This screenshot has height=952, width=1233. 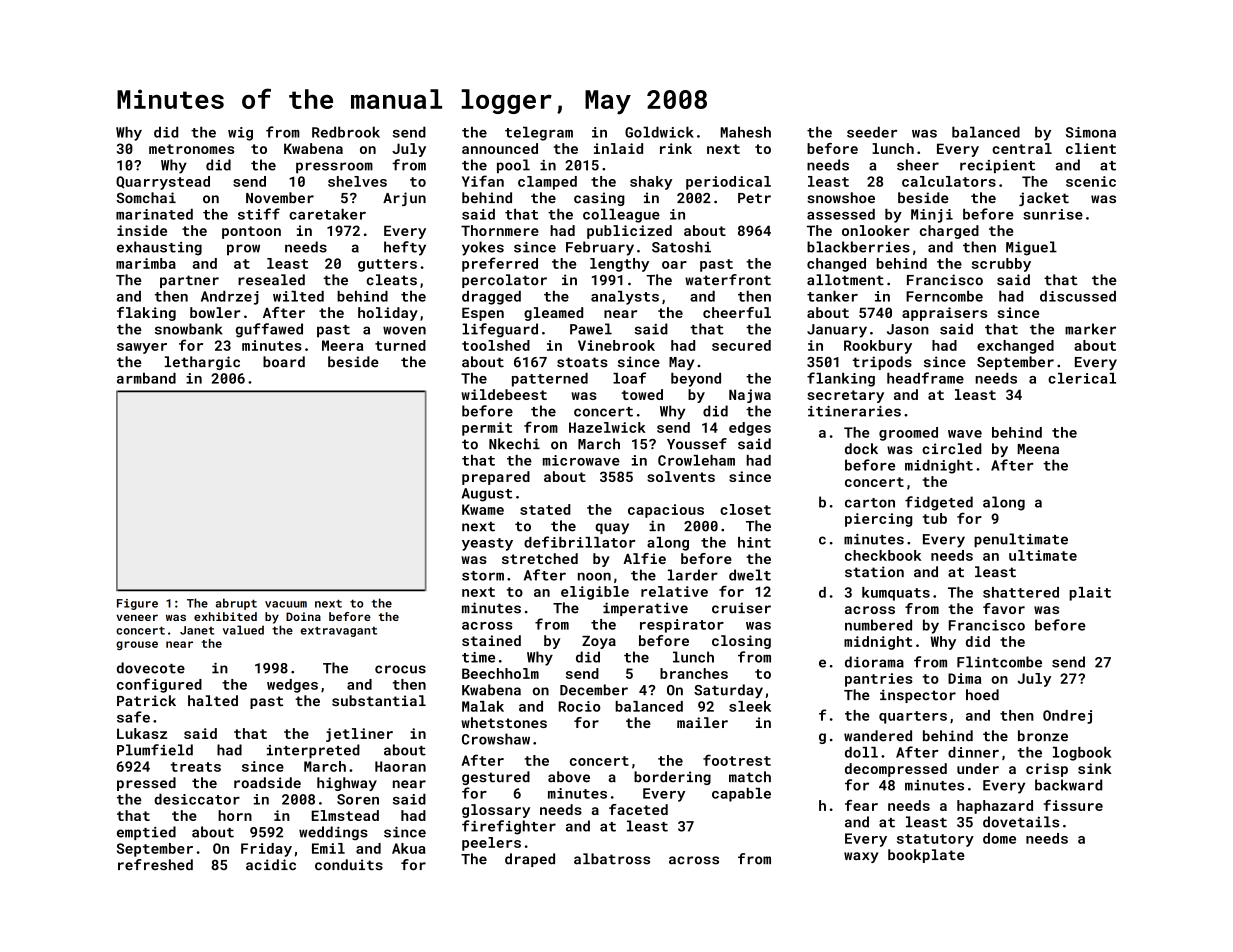 I want to click on fidgeted, so click(x=939, y=503).
